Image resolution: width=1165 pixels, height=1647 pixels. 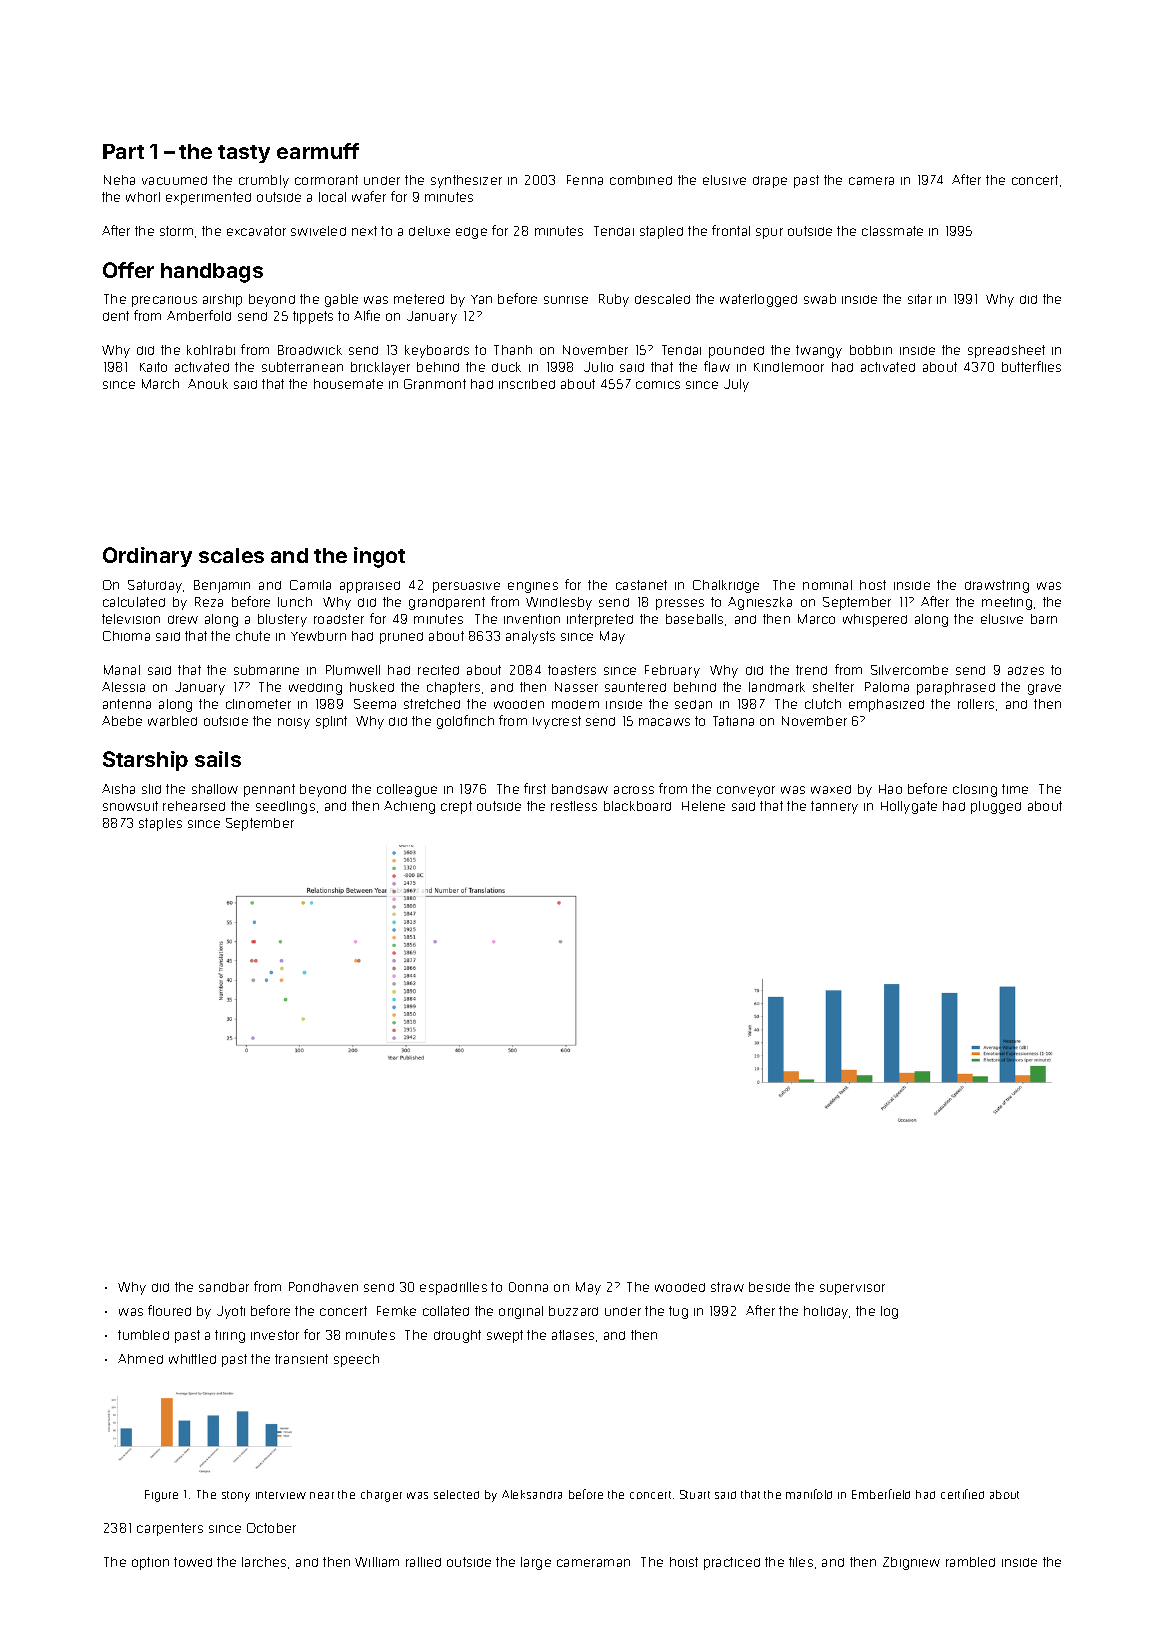 What do you see at coordinates (123, 151) in the page?
I see `Part` at bounding box center [123, 151].
